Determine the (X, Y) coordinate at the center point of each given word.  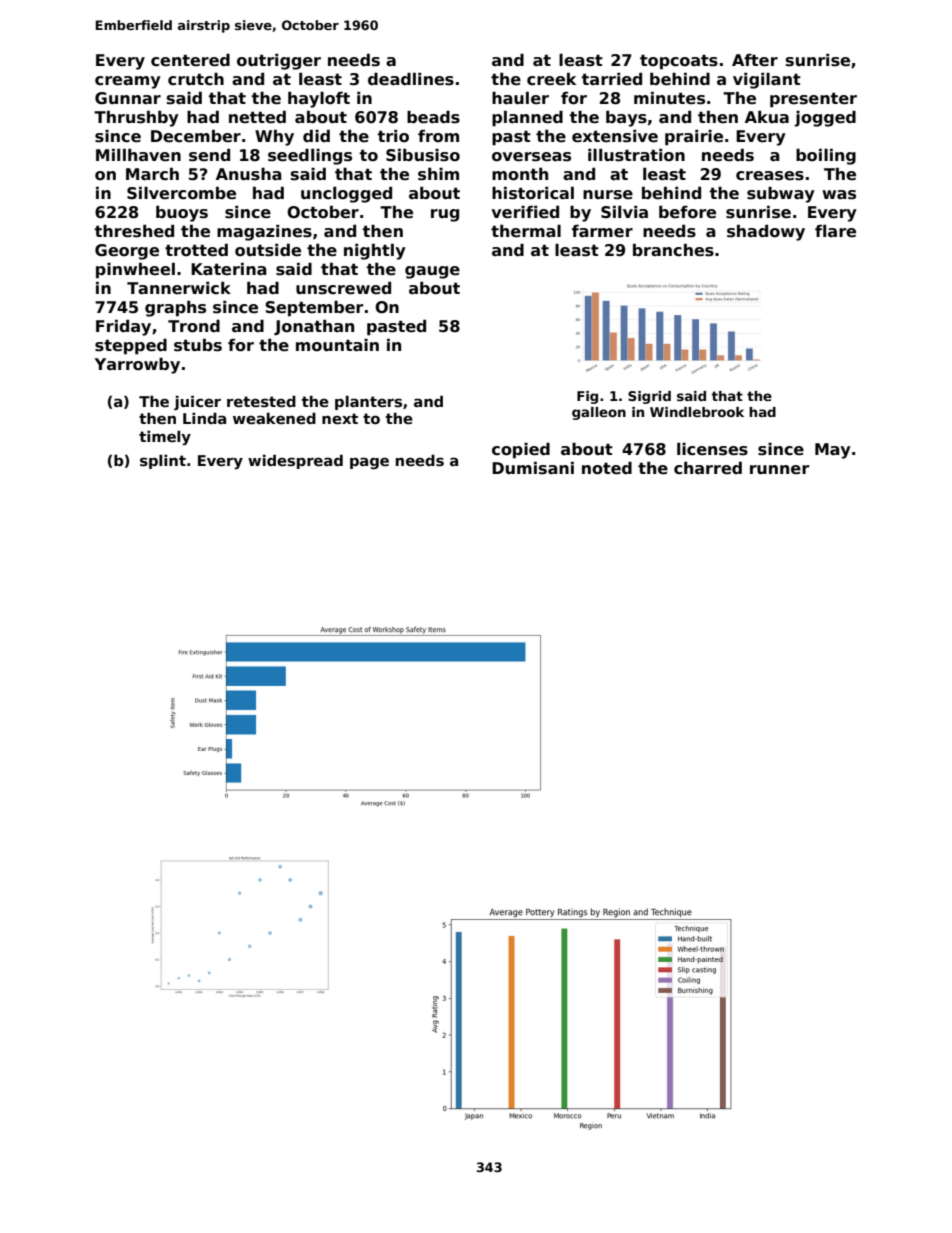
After (755, 60)
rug (445, 215)
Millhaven (138, 154)
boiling (826, 156)
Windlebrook (697, 412)
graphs (175, 309)
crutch (196, 79)
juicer (197, 402)
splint (163, 461)
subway (781, 195)
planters (368, 402)
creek (551, 79)
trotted (196, 250)
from (438, 136)
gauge (432, 272)
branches (673, 250)
